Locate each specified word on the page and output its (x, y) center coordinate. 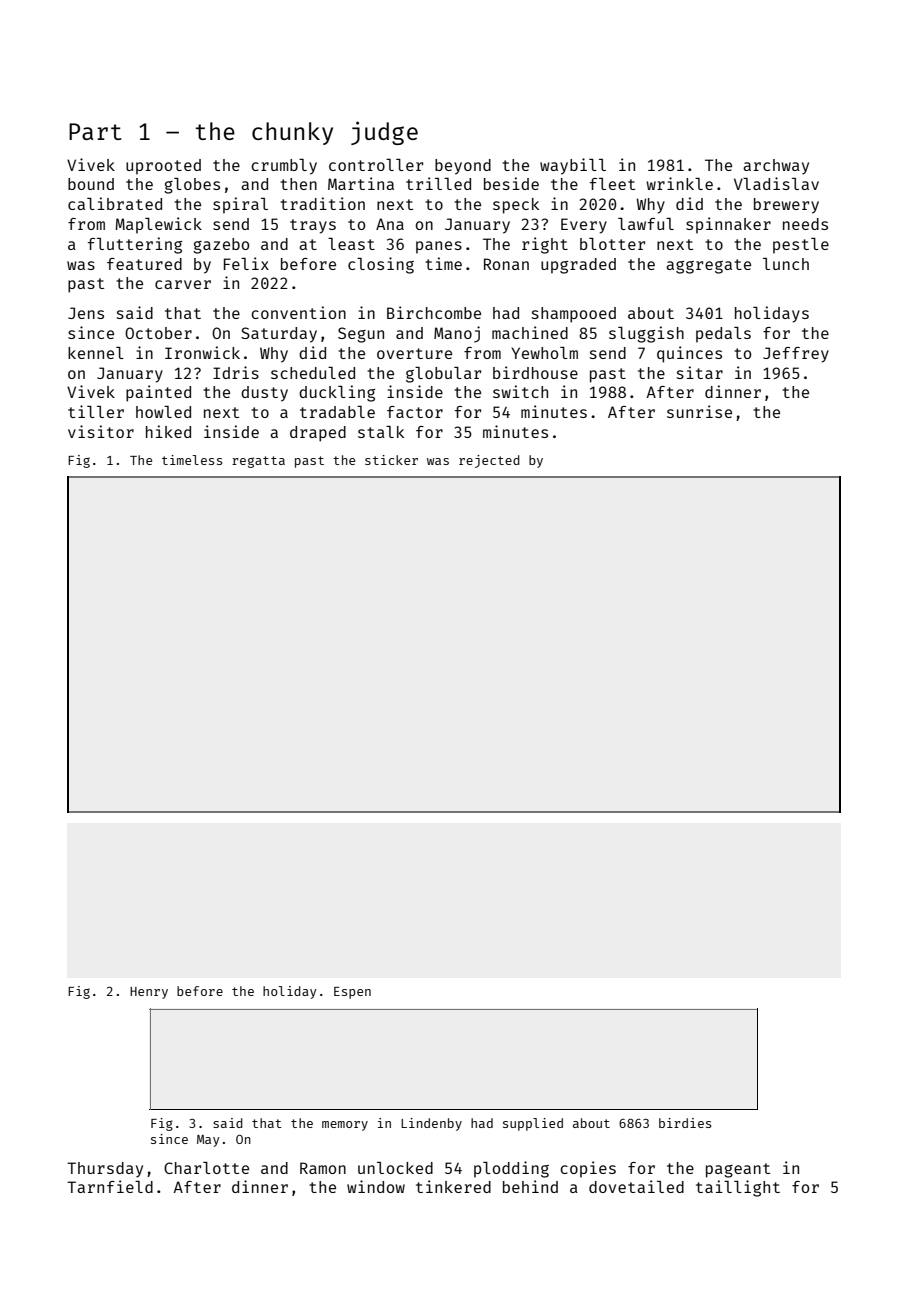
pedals (723, 335)
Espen (352, 993)
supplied (533, 1124)
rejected (489, 461)
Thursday (105, 1170)
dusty (264, 394)
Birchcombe (434, 312)
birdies (685, 1123)
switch (520, 391)
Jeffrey (796, 355)
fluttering (135, 245)
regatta (258, 462)
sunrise (699, 411)
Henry (149, 993)
